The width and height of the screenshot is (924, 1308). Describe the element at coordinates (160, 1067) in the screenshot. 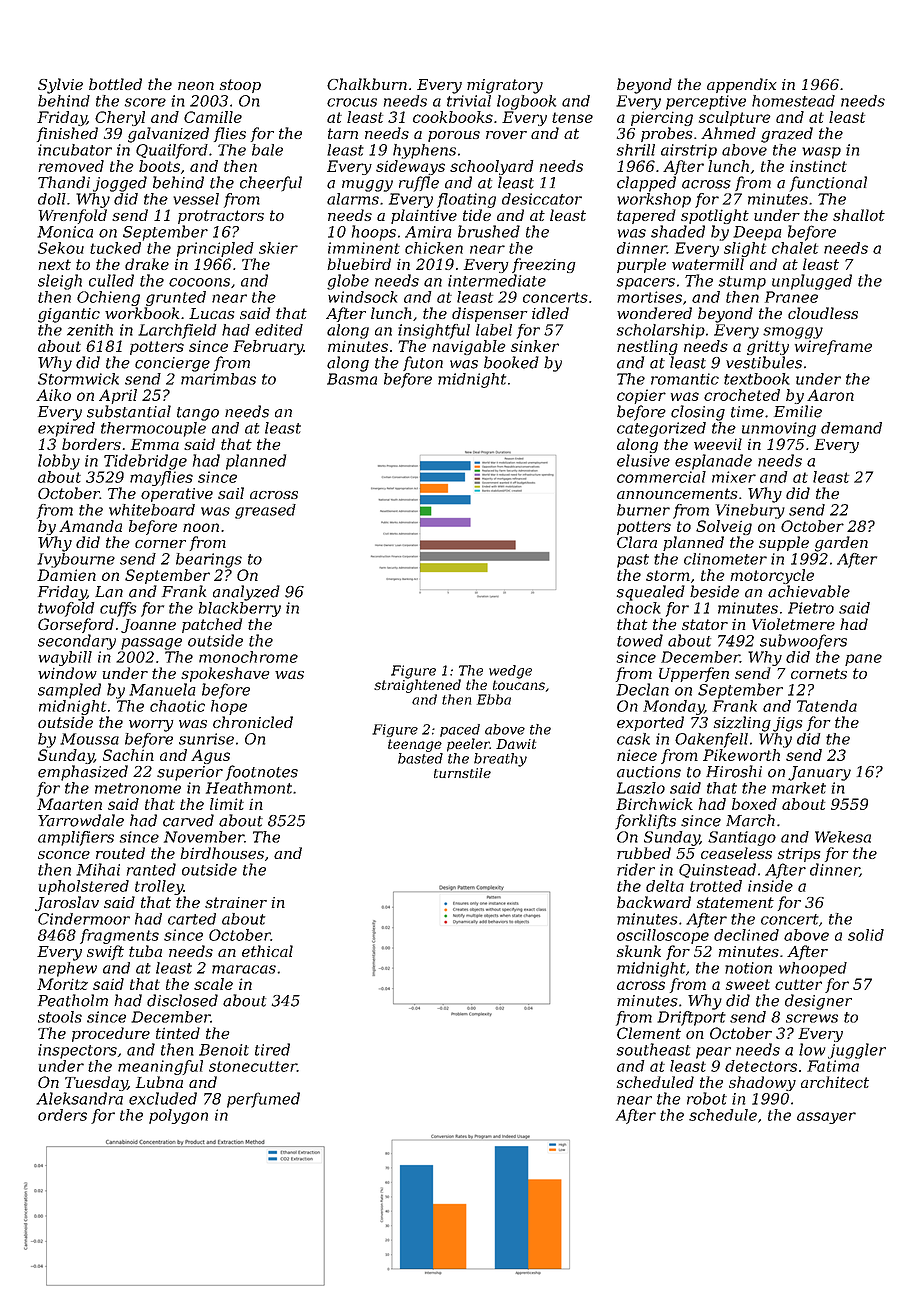

I see `meaningful` at that location.
